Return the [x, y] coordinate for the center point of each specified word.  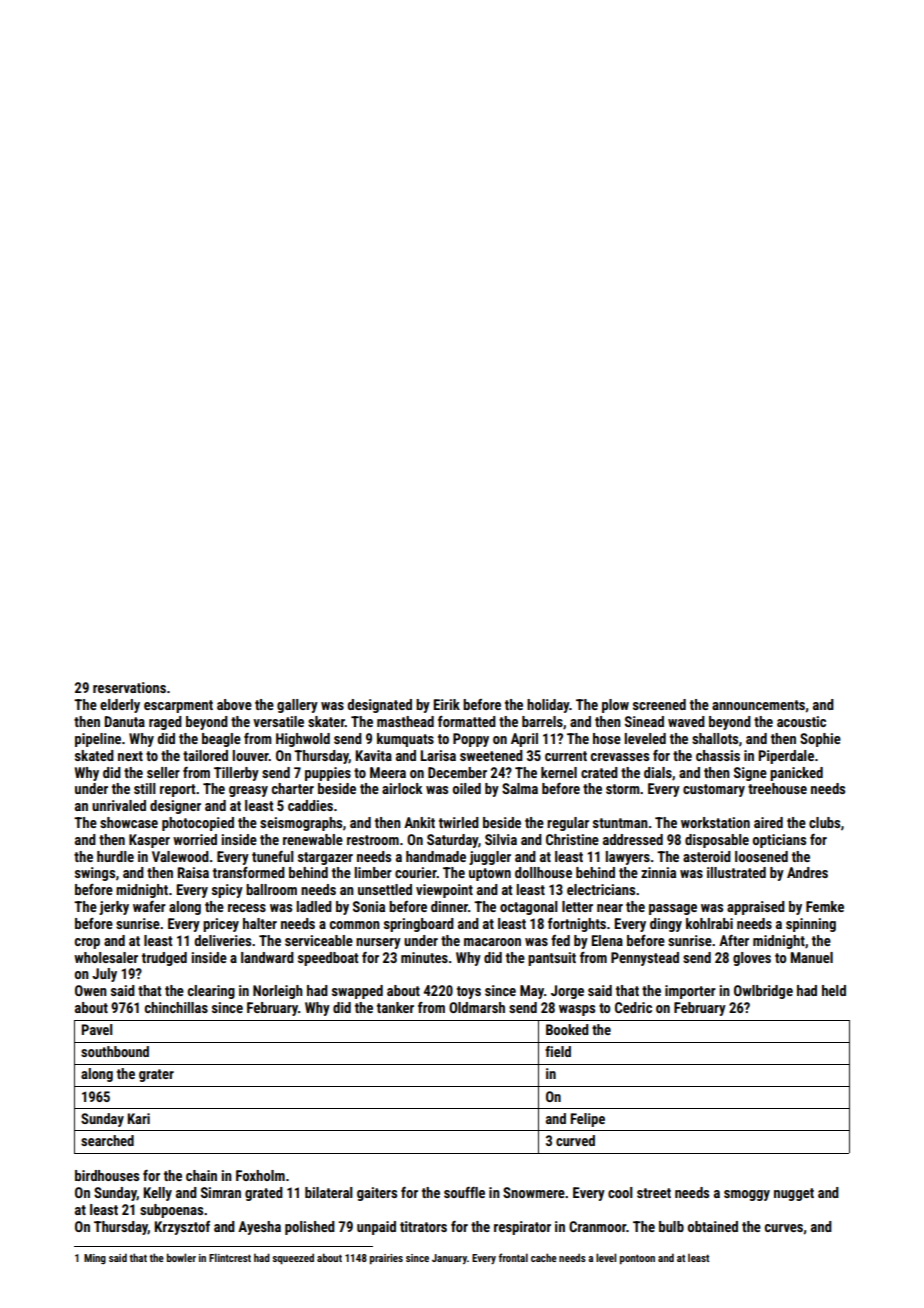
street [654, 1193]
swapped [357, 992]
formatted [467, 721]
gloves [752, 959]
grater [156, 1075]
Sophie [820, 740]
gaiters [377, 1194]
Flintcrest [230, 1257]
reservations [129, 687]
